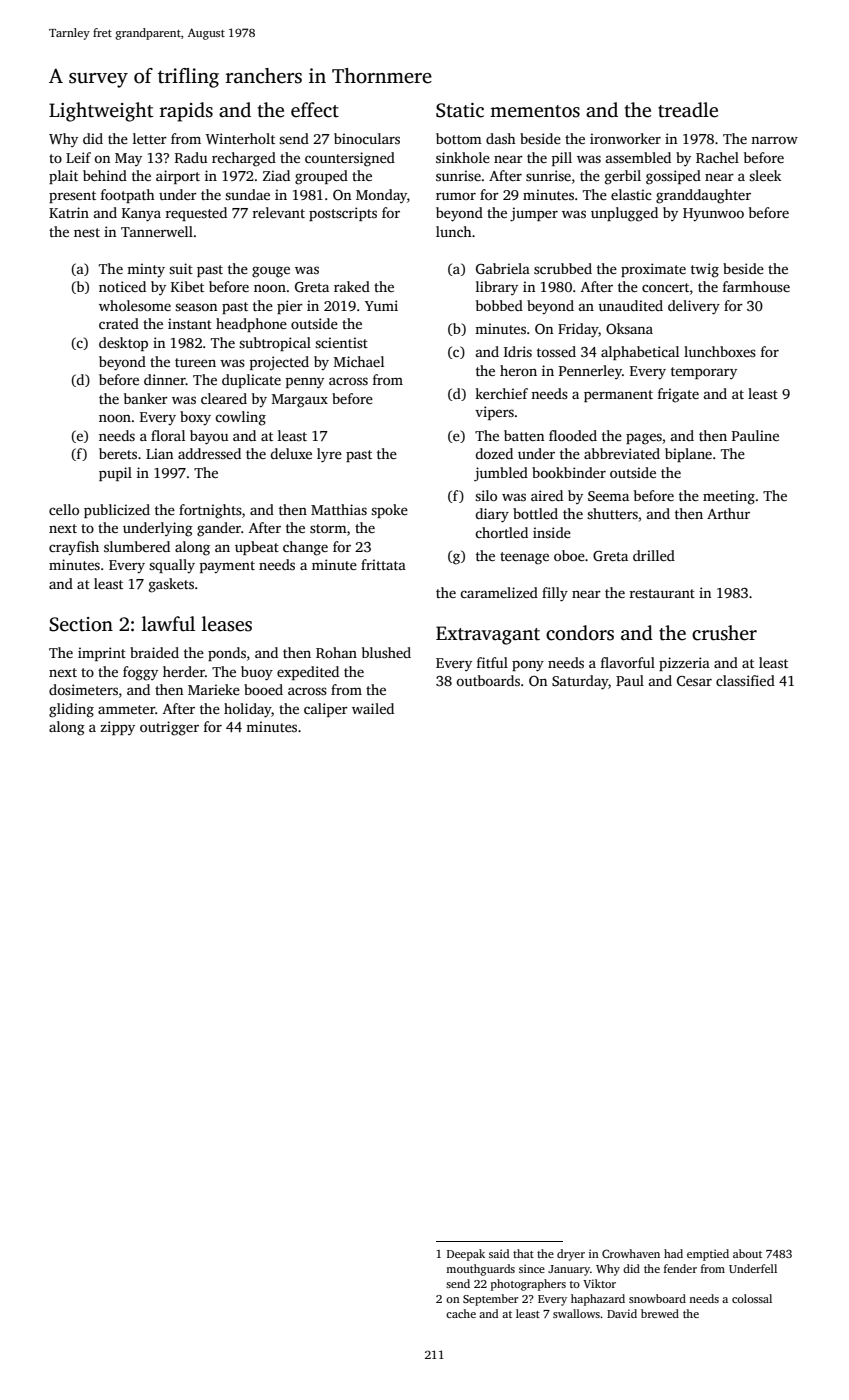 This page has width=849, height=1400. What do you see at coordinates (694, 681) in the page?
I see `Cesar` at bounding box center [694, 681].
